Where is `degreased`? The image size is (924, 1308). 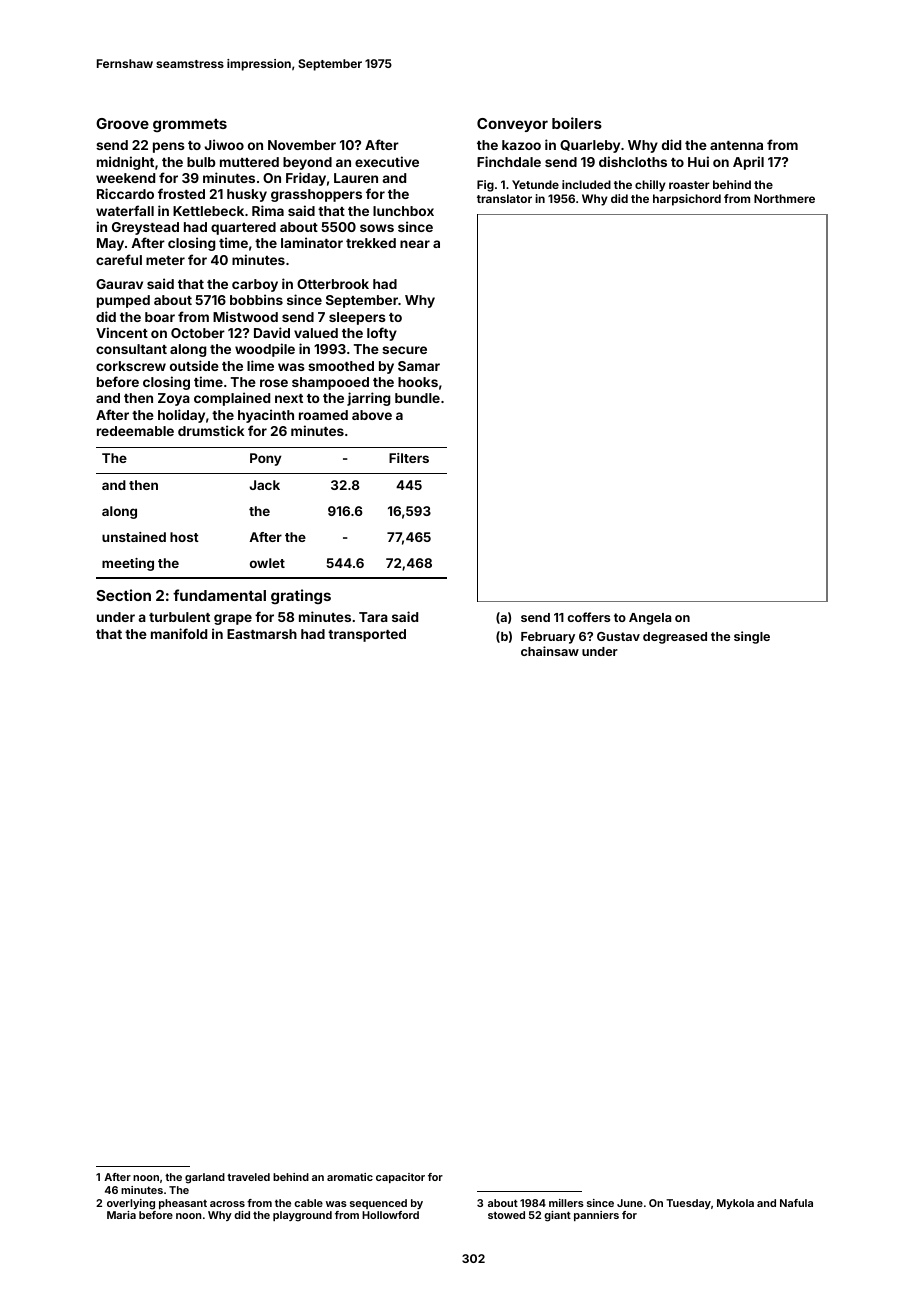 degreased is located at coordinates (675, 638).
